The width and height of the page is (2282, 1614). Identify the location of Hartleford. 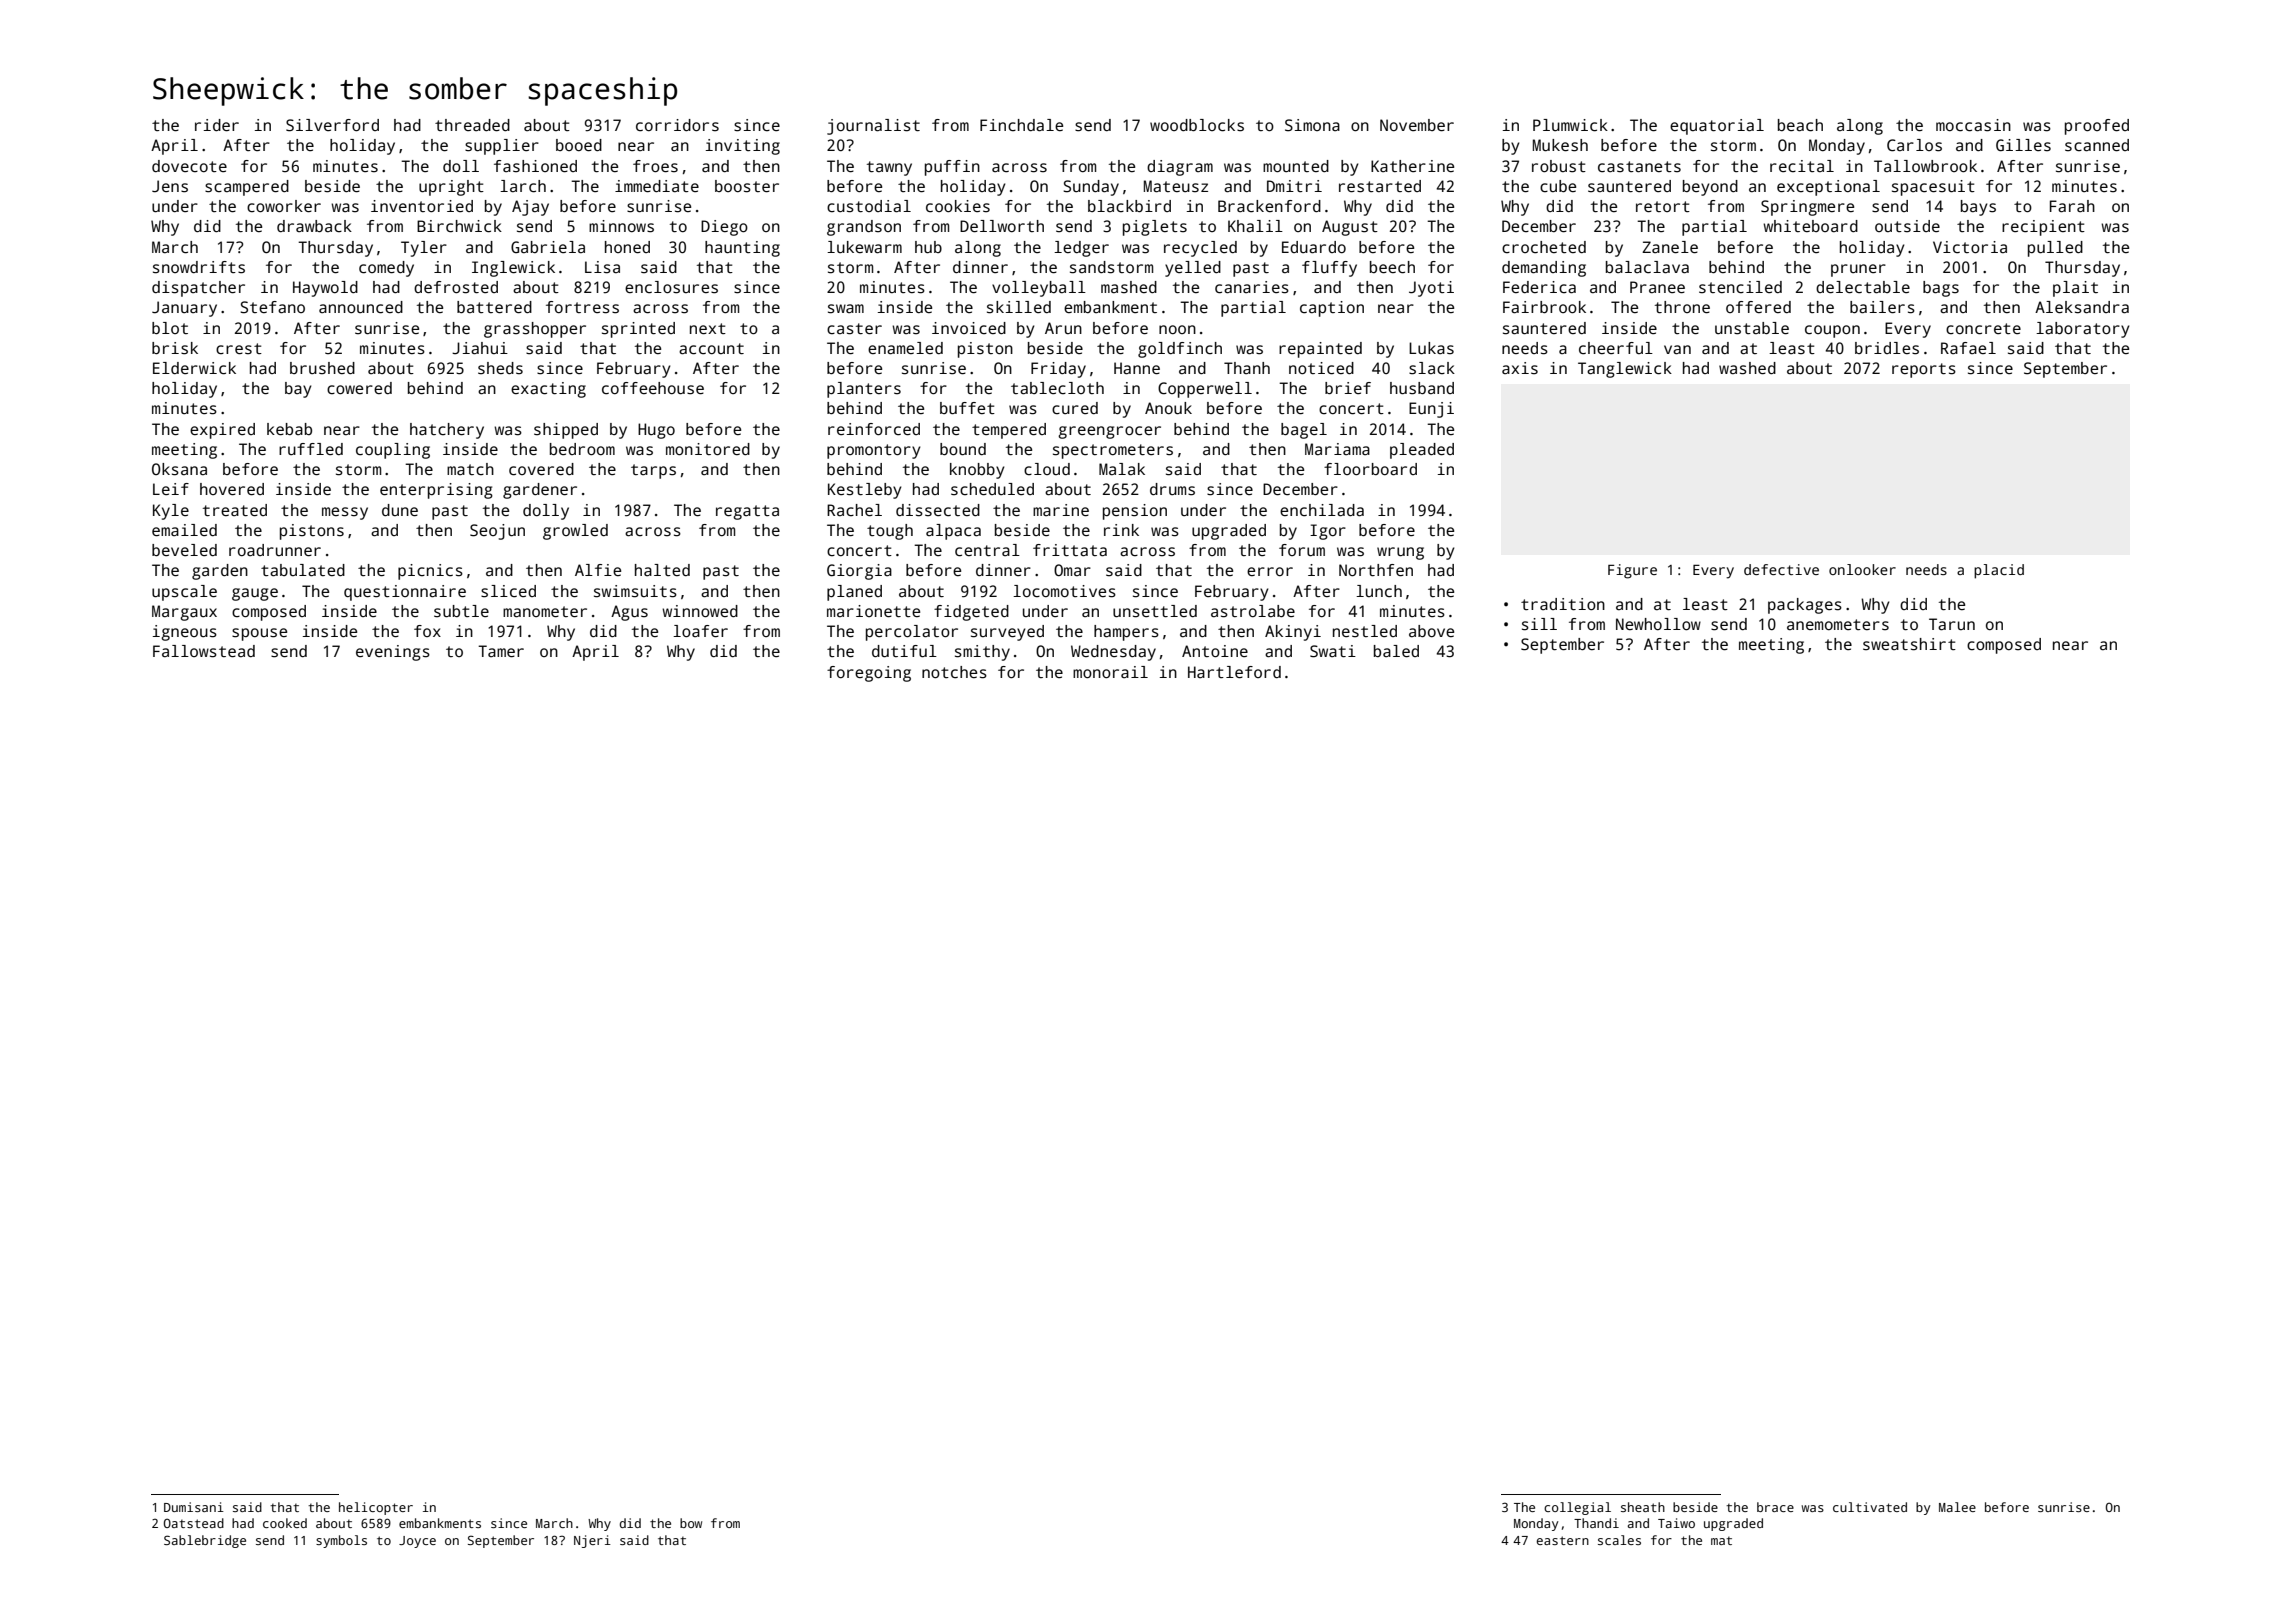
(1234, 672).
